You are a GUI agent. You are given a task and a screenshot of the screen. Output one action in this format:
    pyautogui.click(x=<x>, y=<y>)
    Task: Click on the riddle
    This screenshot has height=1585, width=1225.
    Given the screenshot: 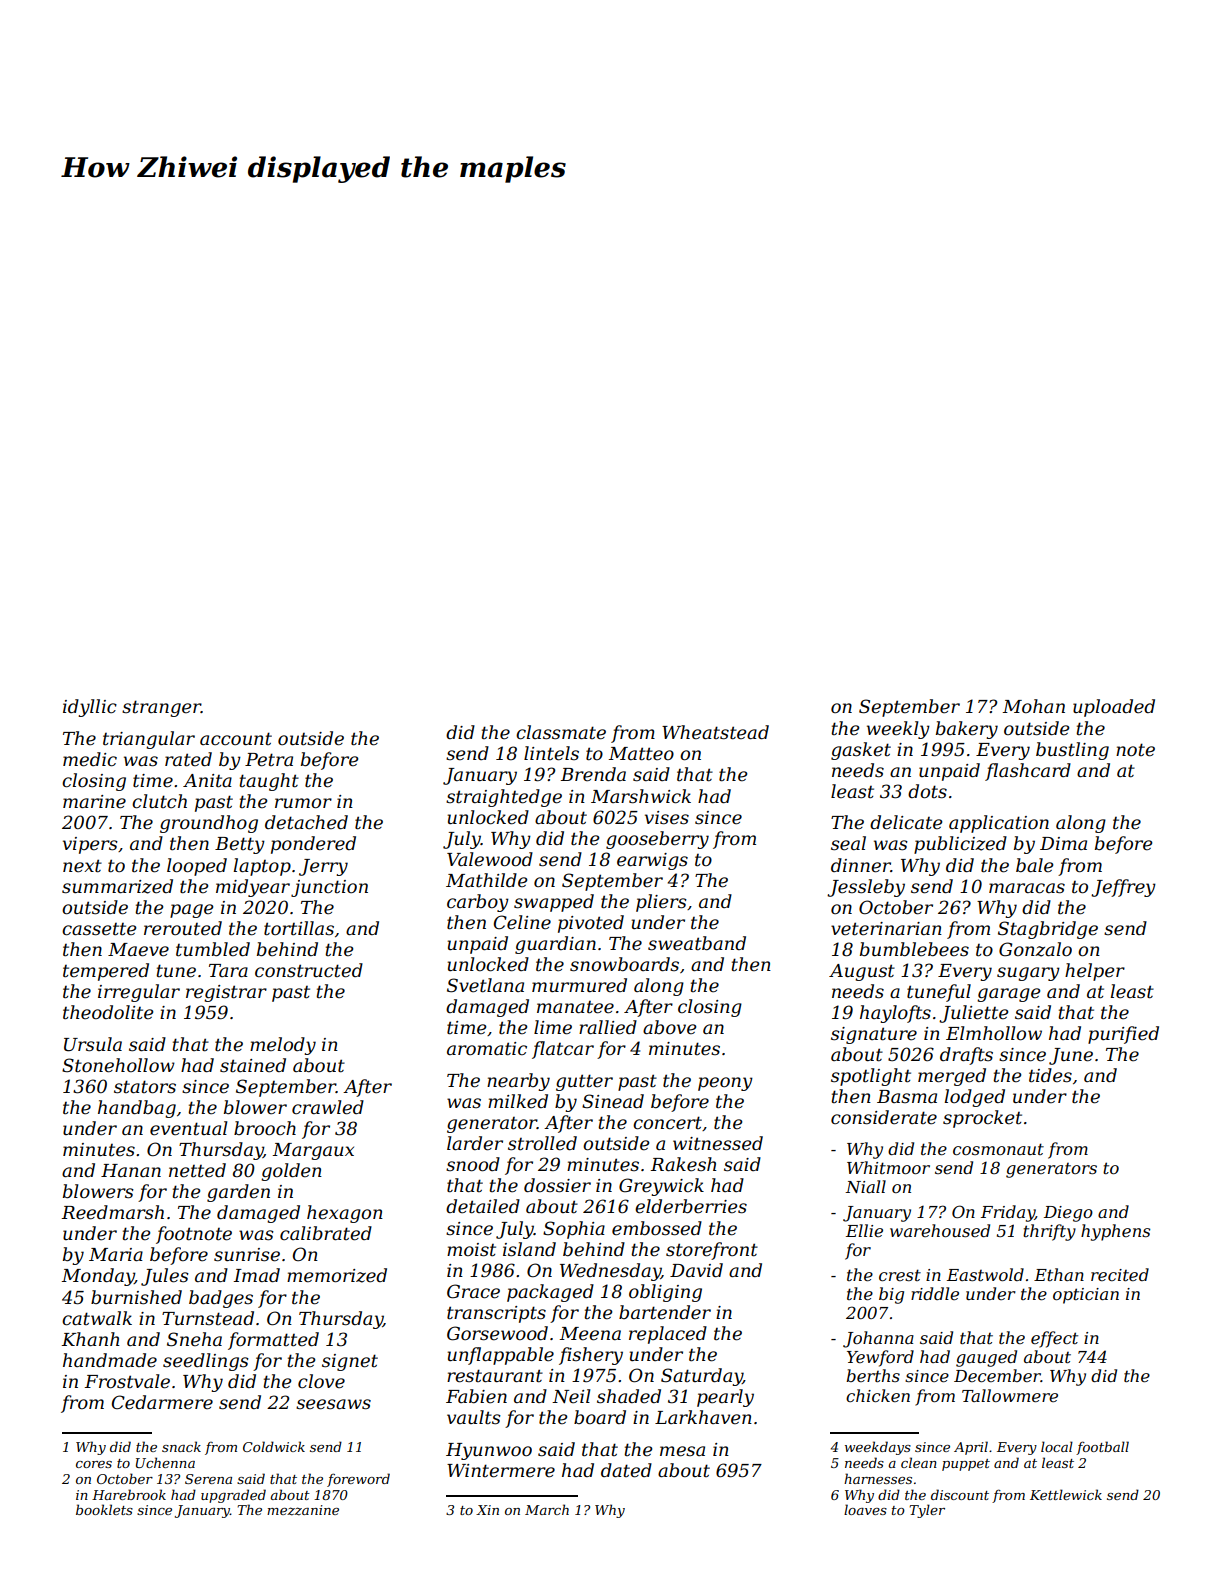 What is the action you would take?
    pyautogui.click(x=935, y=1293)
